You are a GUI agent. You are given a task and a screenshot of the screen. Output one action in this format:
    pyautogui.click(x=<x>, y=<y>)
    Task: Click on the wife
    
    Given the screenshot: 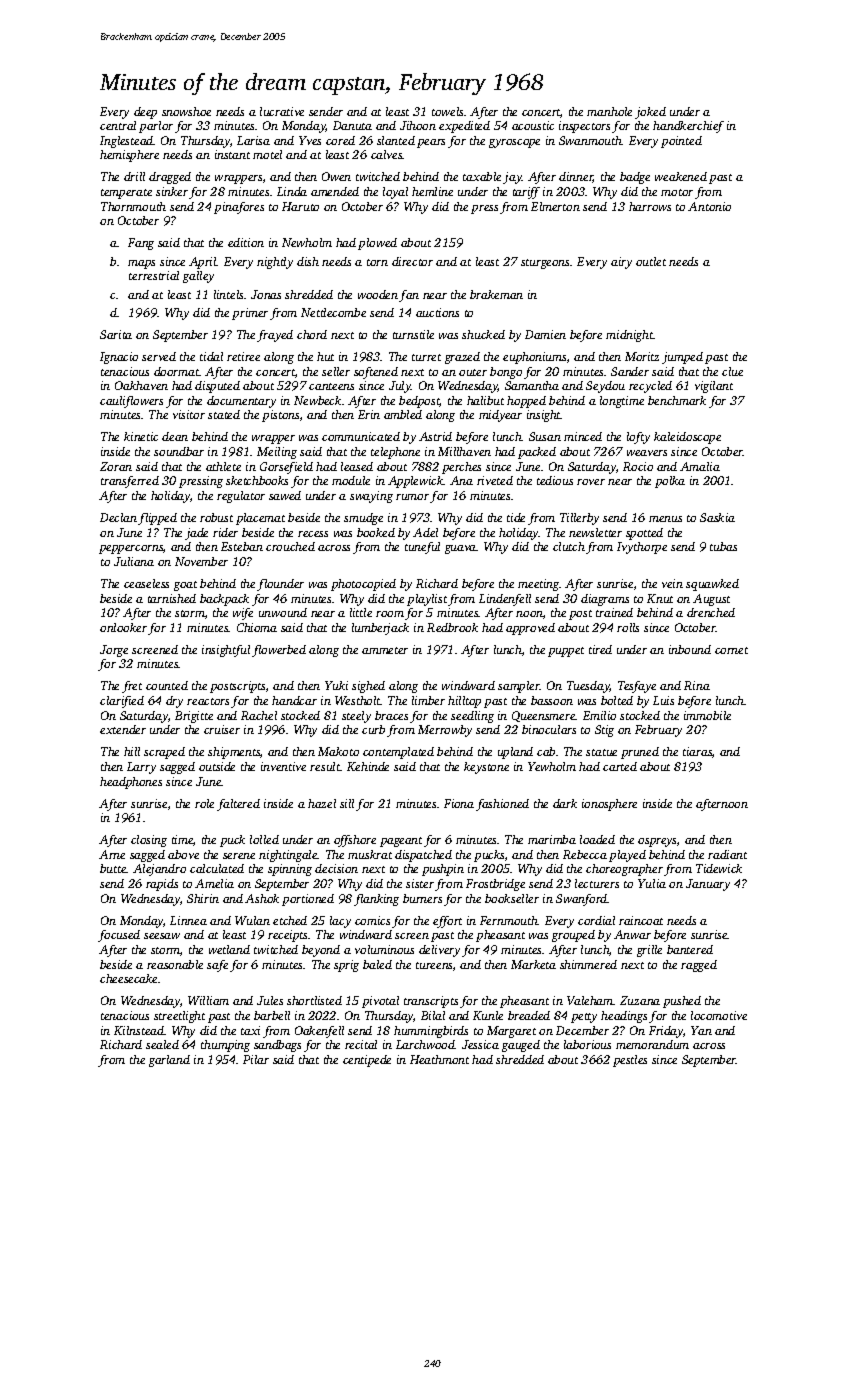 What is the action you would take?
    pyautogui.click(x=243, y=614)
